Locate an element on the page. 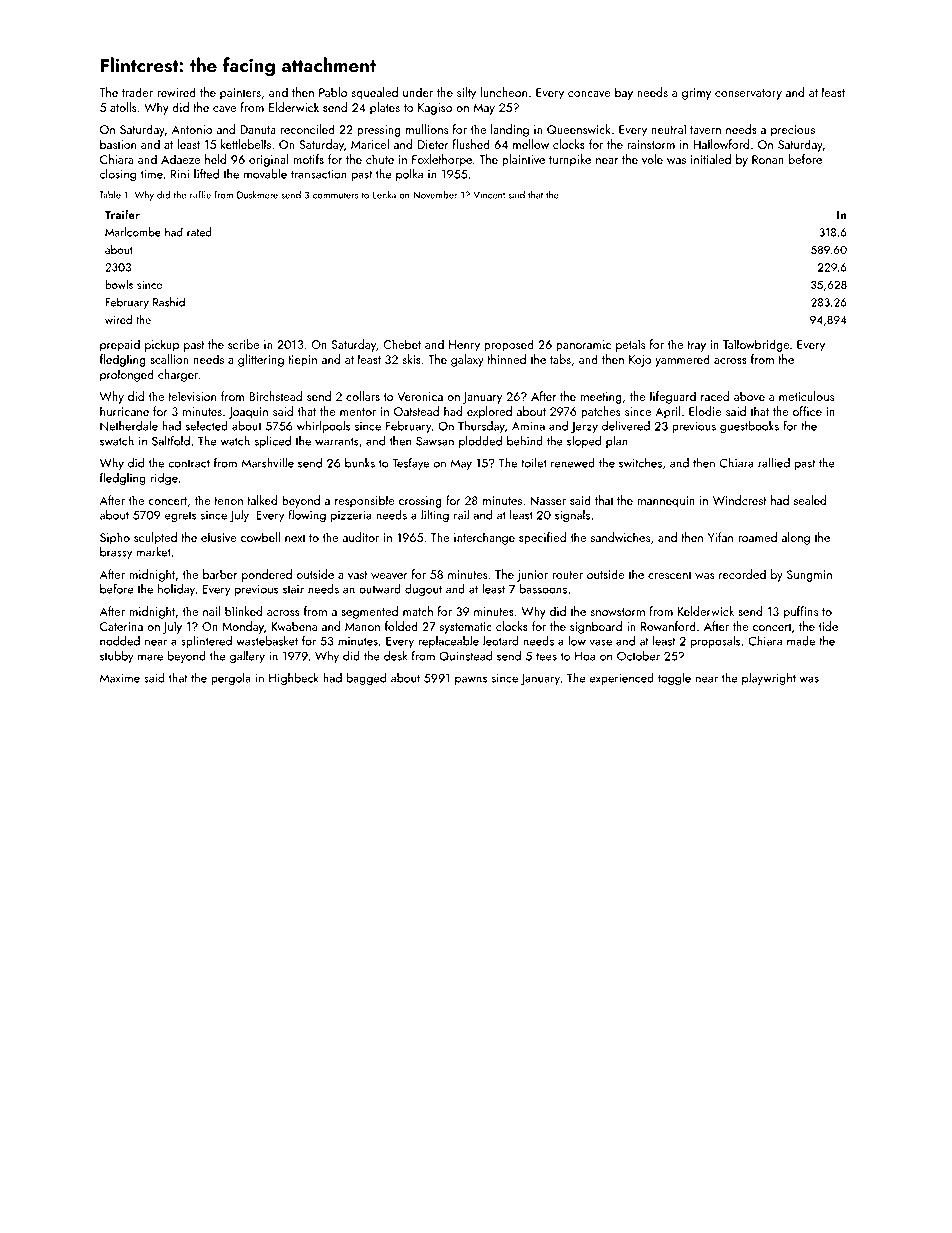 The width and height of the page is (952, 1233). Caterina is located at coordinates (121, 626).
